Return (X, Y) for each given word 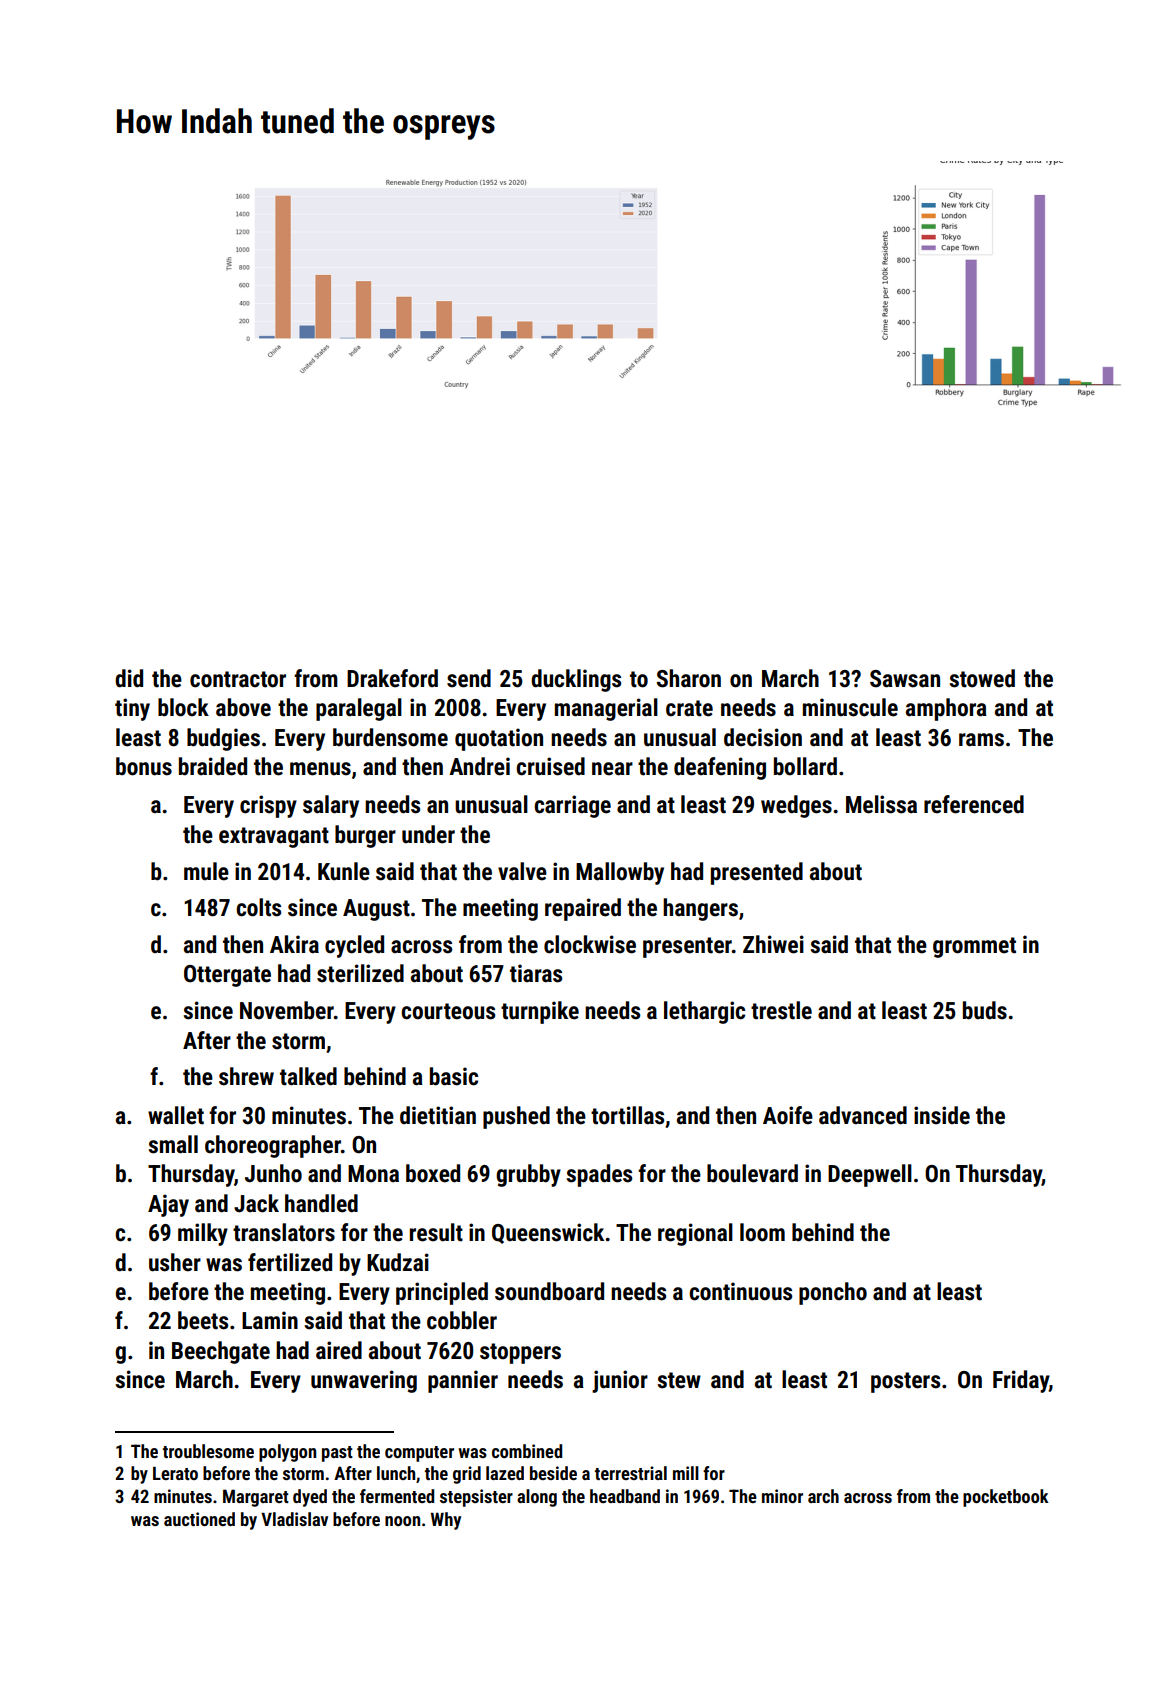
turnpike (540, 1012)
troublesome (208, 1451)
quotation (499, 739)
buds (985, 1010)
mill (686, 1473)
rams (981, 740)
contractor (238, 679)
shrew (246, 1076)
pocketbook (1006, 1498)
